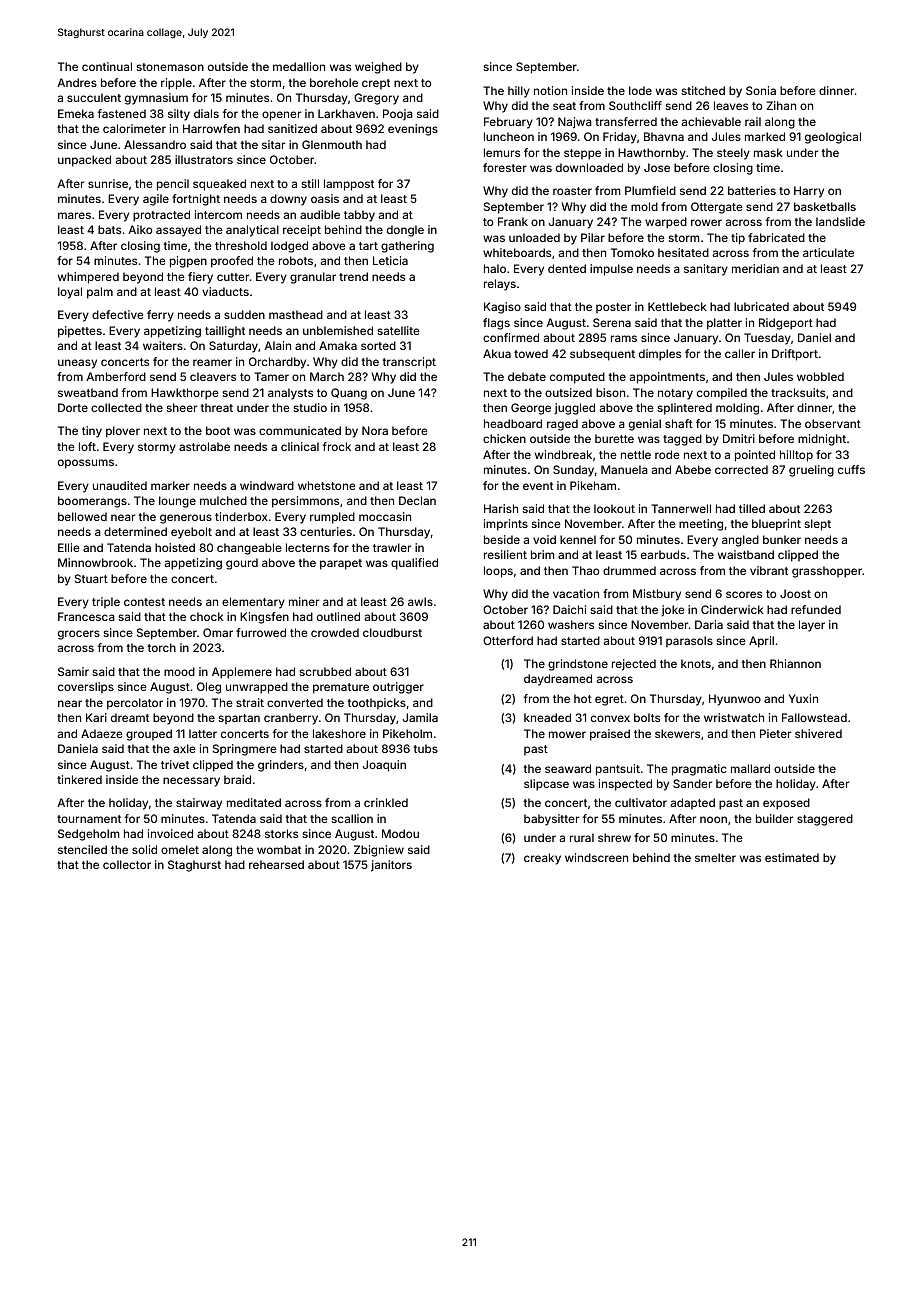 The image size is (924, 1308). Describe the element at coordinates (409, 363) in the screenshot. I see `transcript` at that location.
